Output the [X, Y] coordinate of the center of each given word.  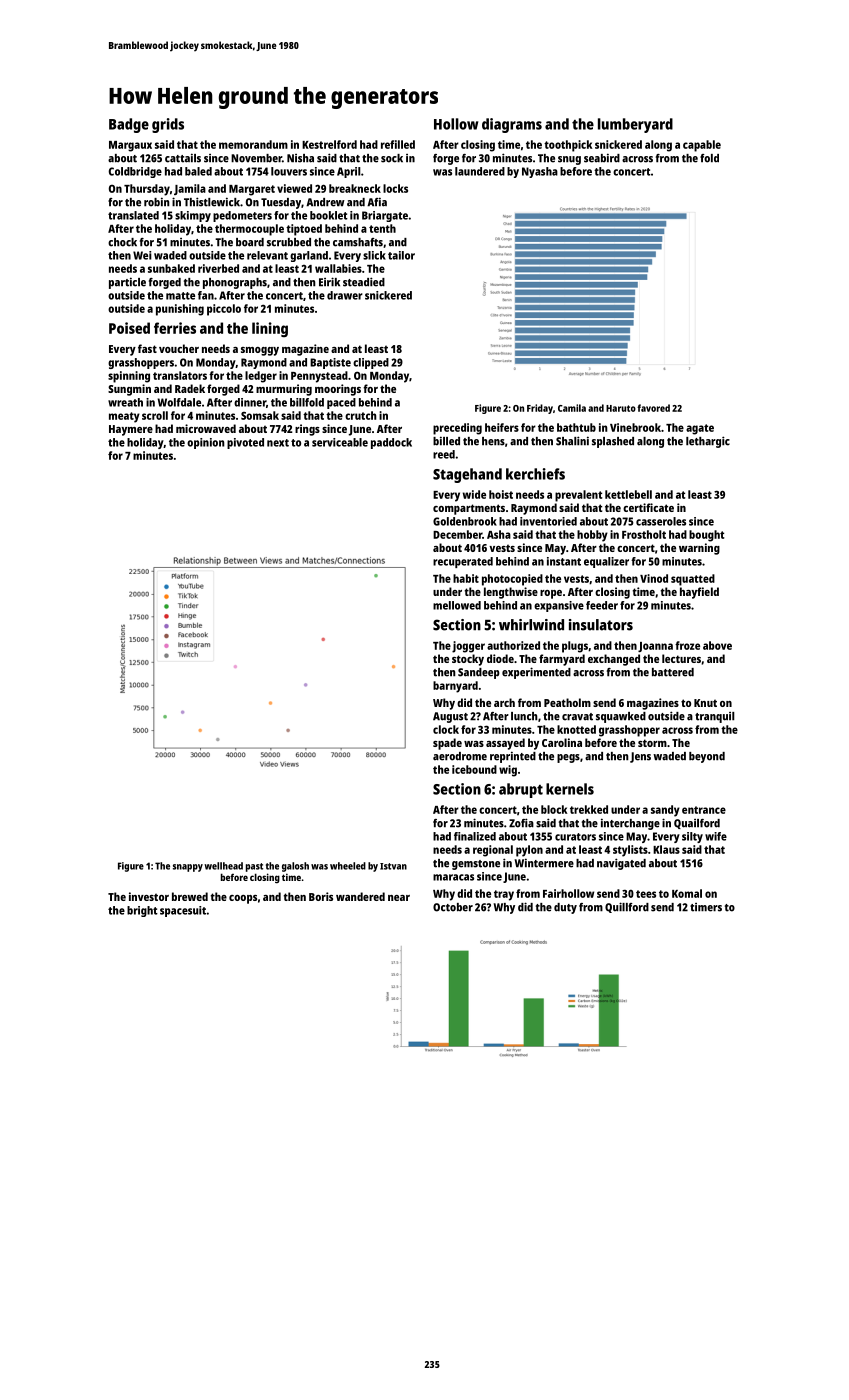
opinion [206, 443]
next [278, 443]
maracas [453, 877]
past [254, 867]
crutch [361, 415]
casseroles [661, 521]
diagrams [512, 125]
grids [168, 125]
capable [702, 146]
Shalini [572, 441]
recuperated [463, 562]
